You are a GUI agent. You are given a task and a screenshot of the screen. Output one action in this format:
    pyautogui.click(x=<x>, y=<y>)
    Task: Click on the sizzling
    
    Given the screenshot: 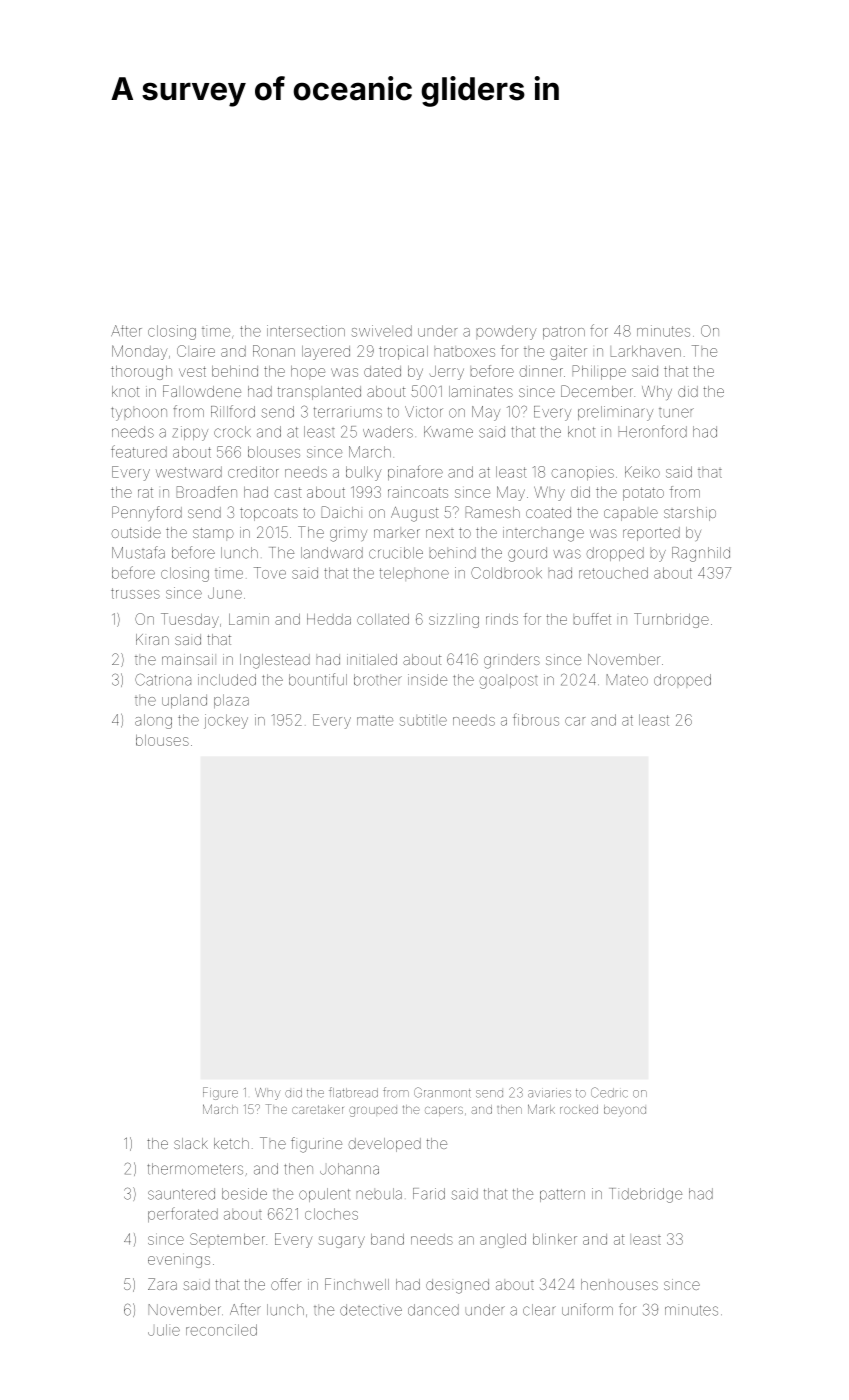 What is the action you would take?
    pyautogui.click(x=454, y=620)
